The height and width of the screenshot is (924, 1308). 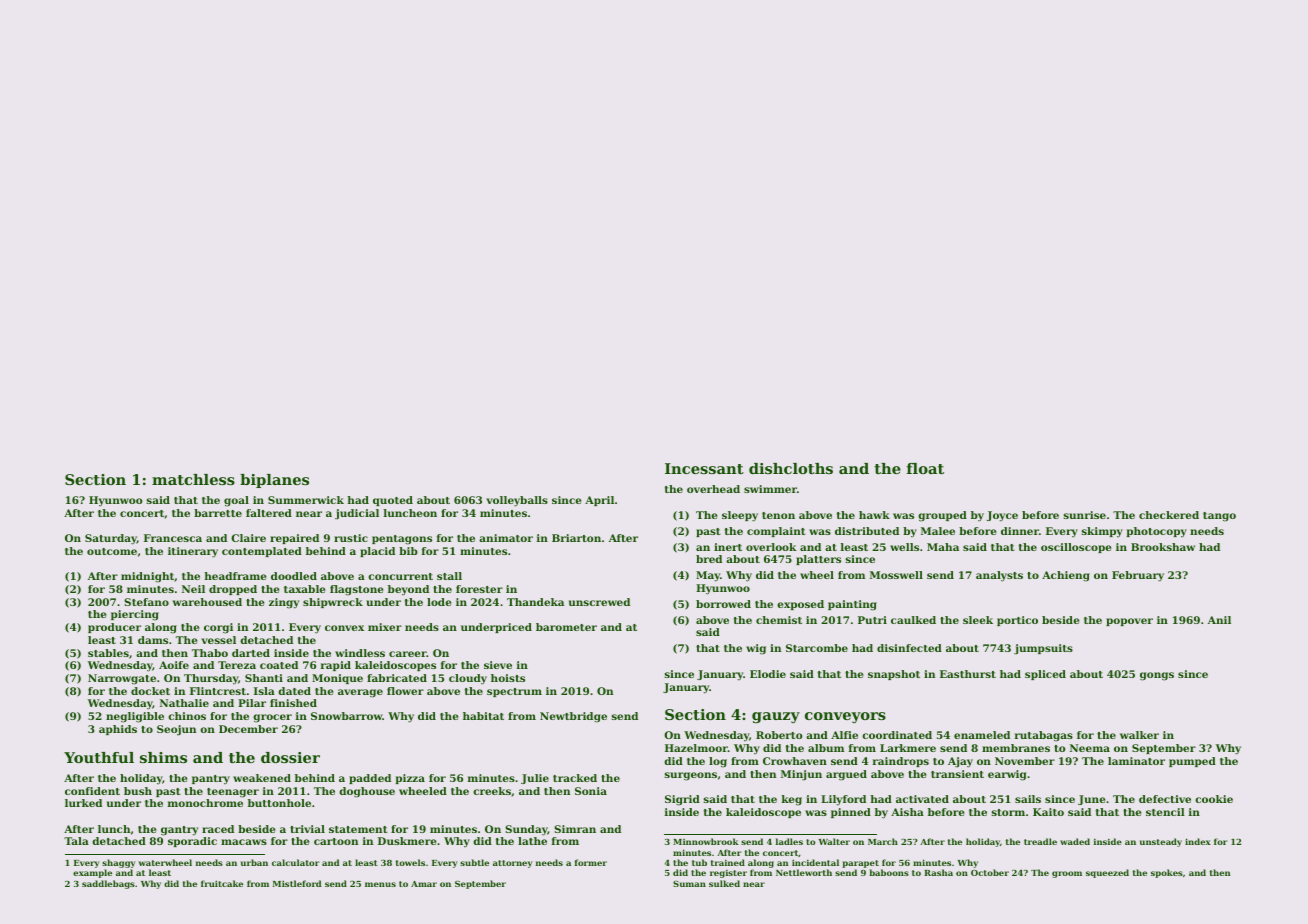 What do you see at coordinates (193, 479) in the screenshot?
I see `matchless` at bounding box center [193, 479].
